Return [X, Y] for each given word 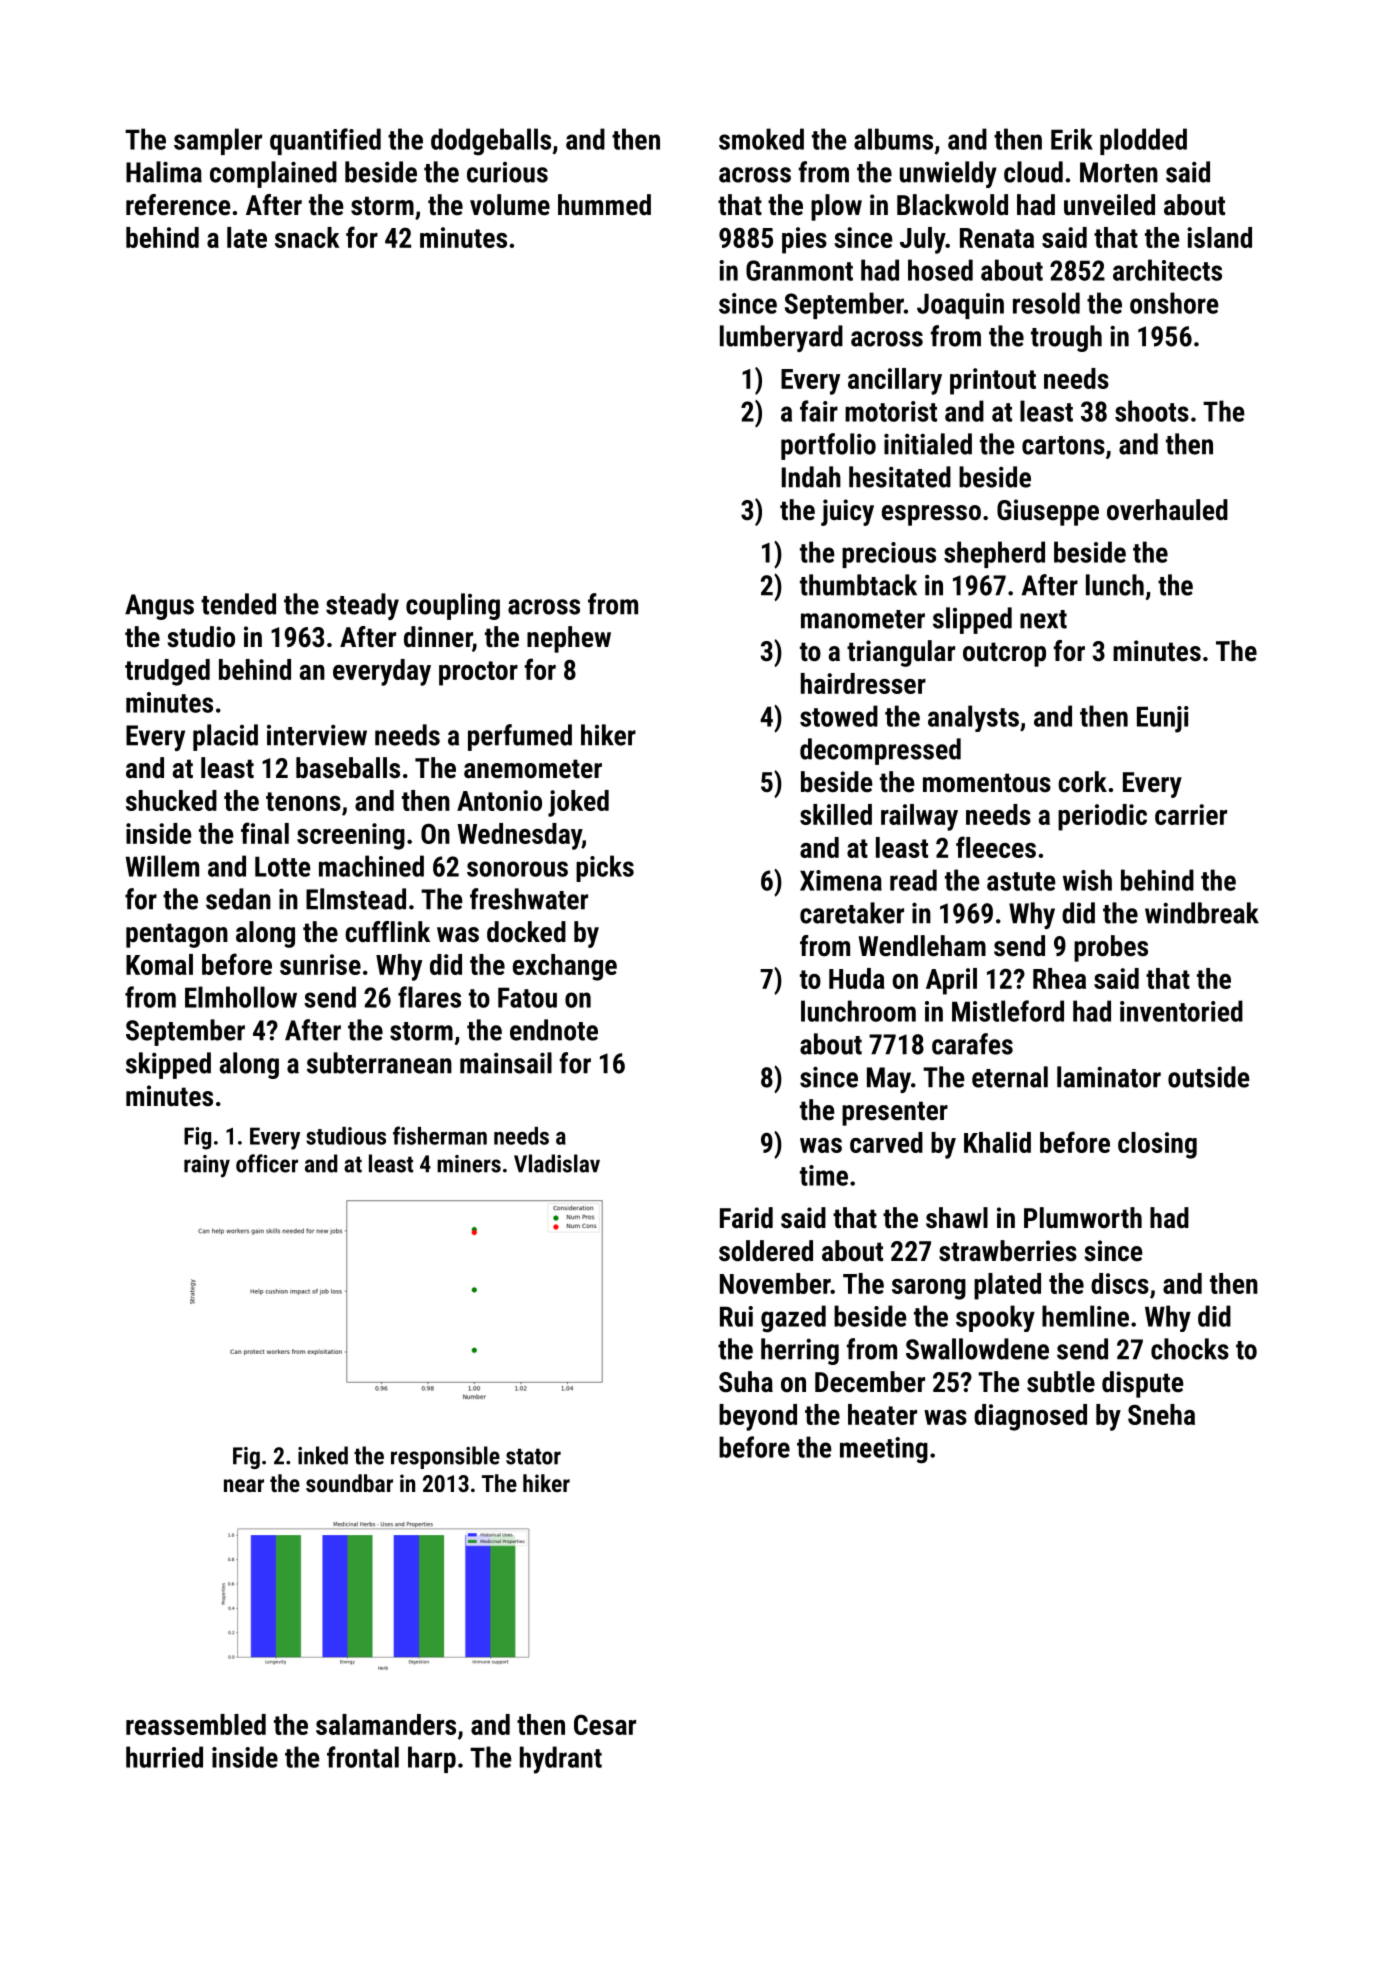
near [244, 1485]
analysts [973, 718]
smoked [761, 139]
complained [273, 174]
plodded [1143, 141]
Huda [857, 978]
